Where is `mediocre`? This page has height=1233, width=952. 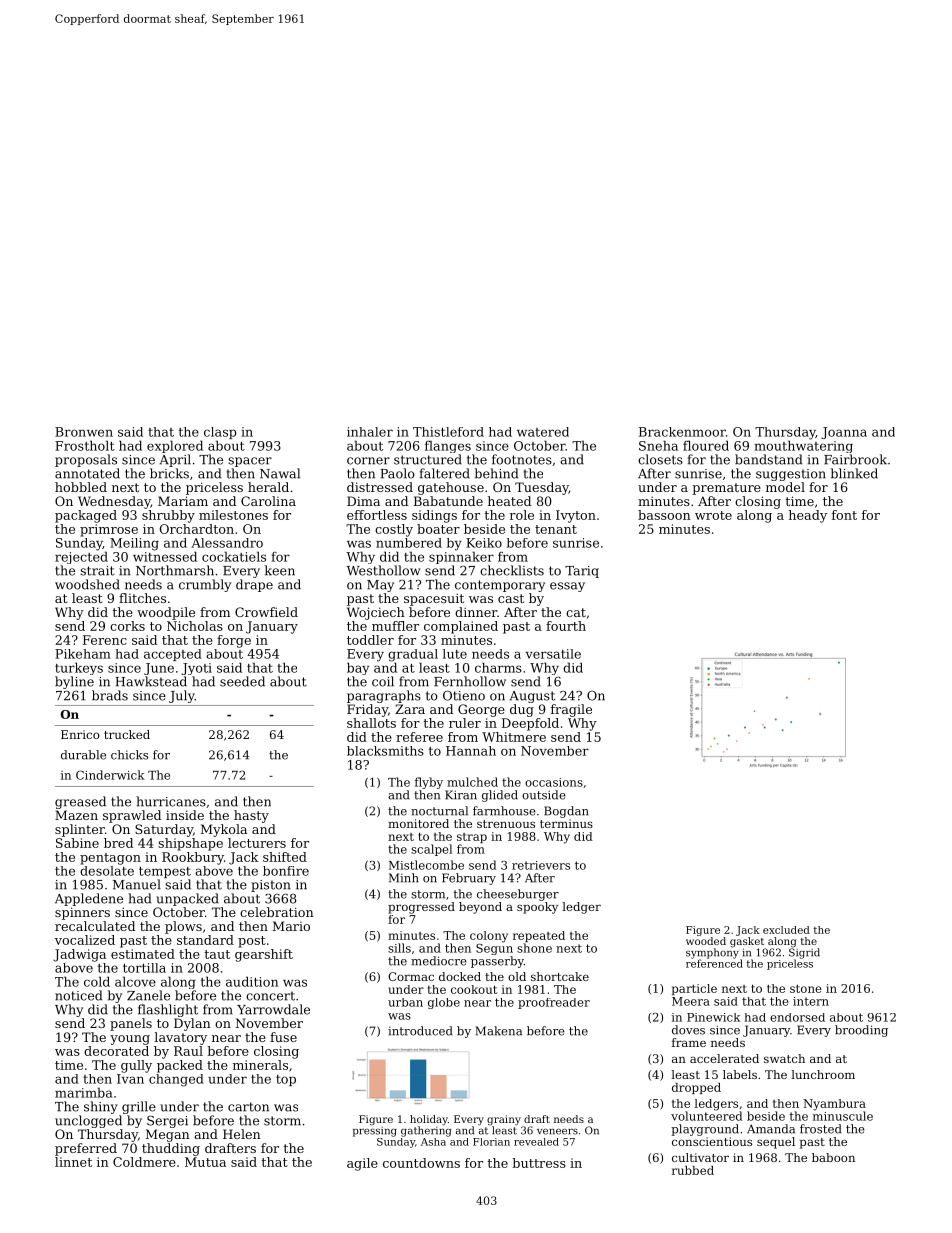 mediocre is located at coordinates (439, 961).
